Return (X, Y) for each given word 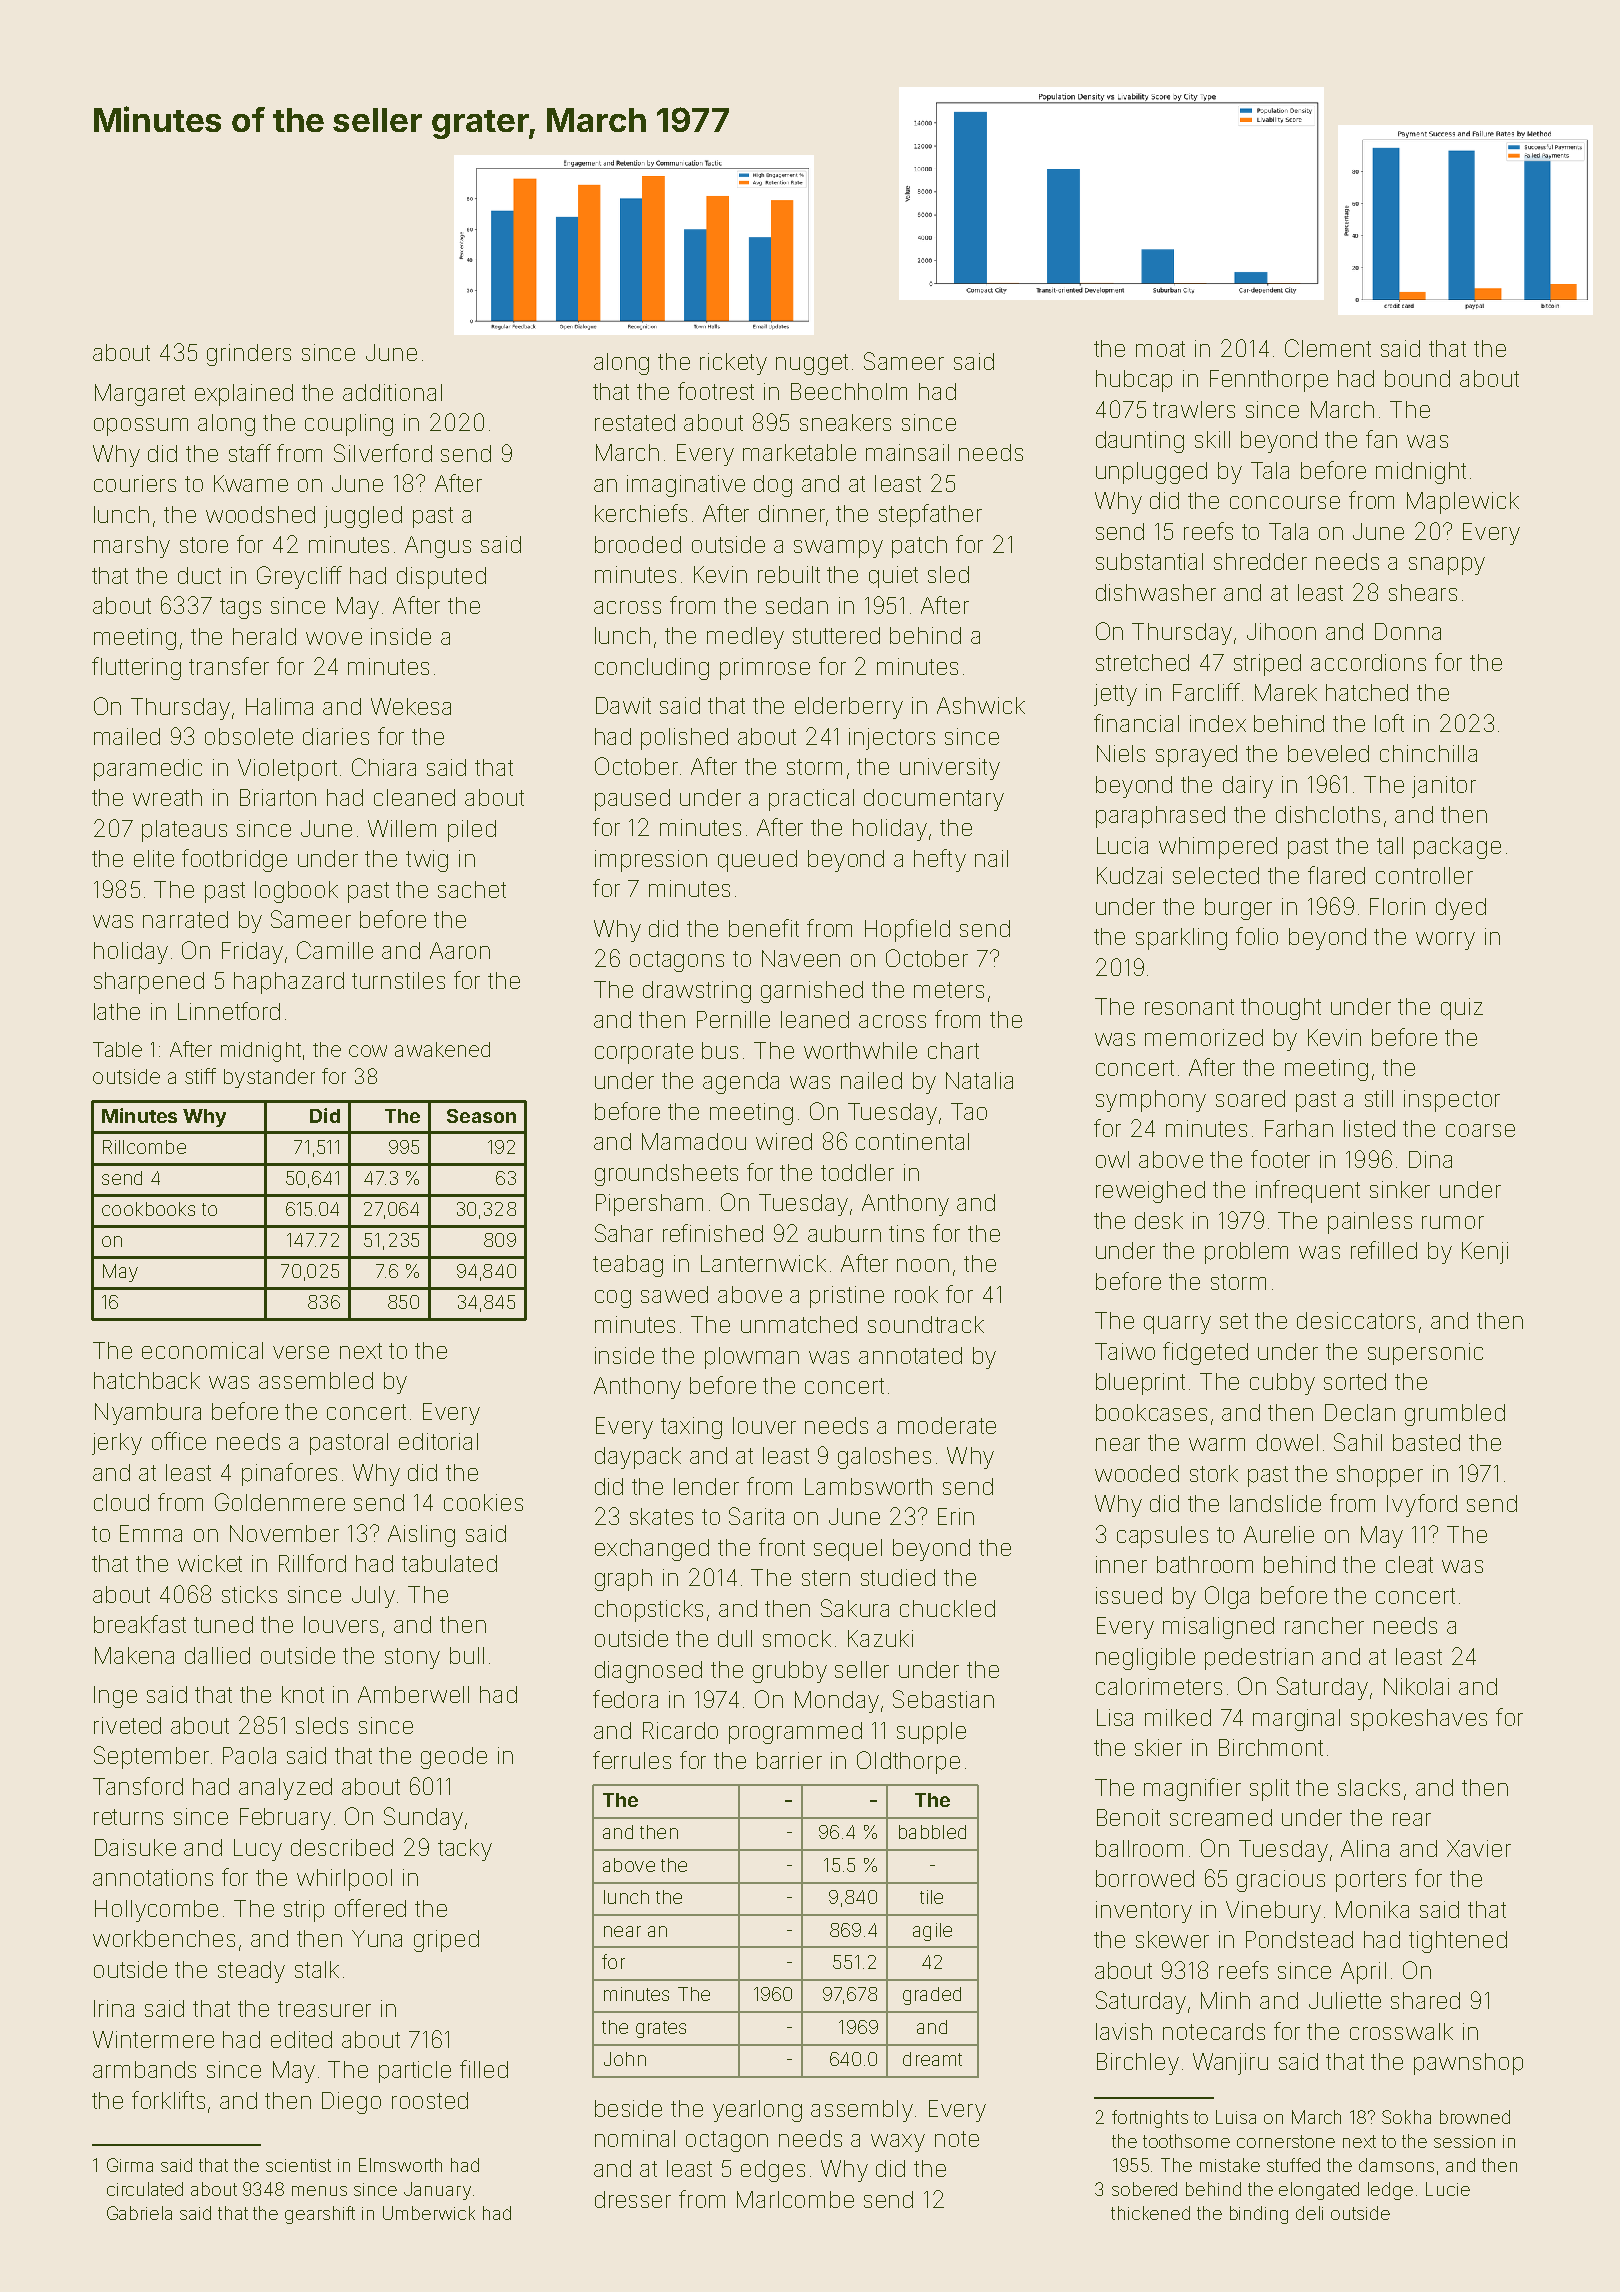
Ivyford (1422, 1505)
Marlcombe (795, 2199)
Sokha (1406, 2117)
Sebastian (943, 1699)
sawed (674, 1294)
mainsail (907, 452)
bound (1417, 378)
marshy (132, 547)
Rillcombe (144, 1147)
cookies (483, 1502)
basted (1426, 1442)
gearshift (320, 2215)
